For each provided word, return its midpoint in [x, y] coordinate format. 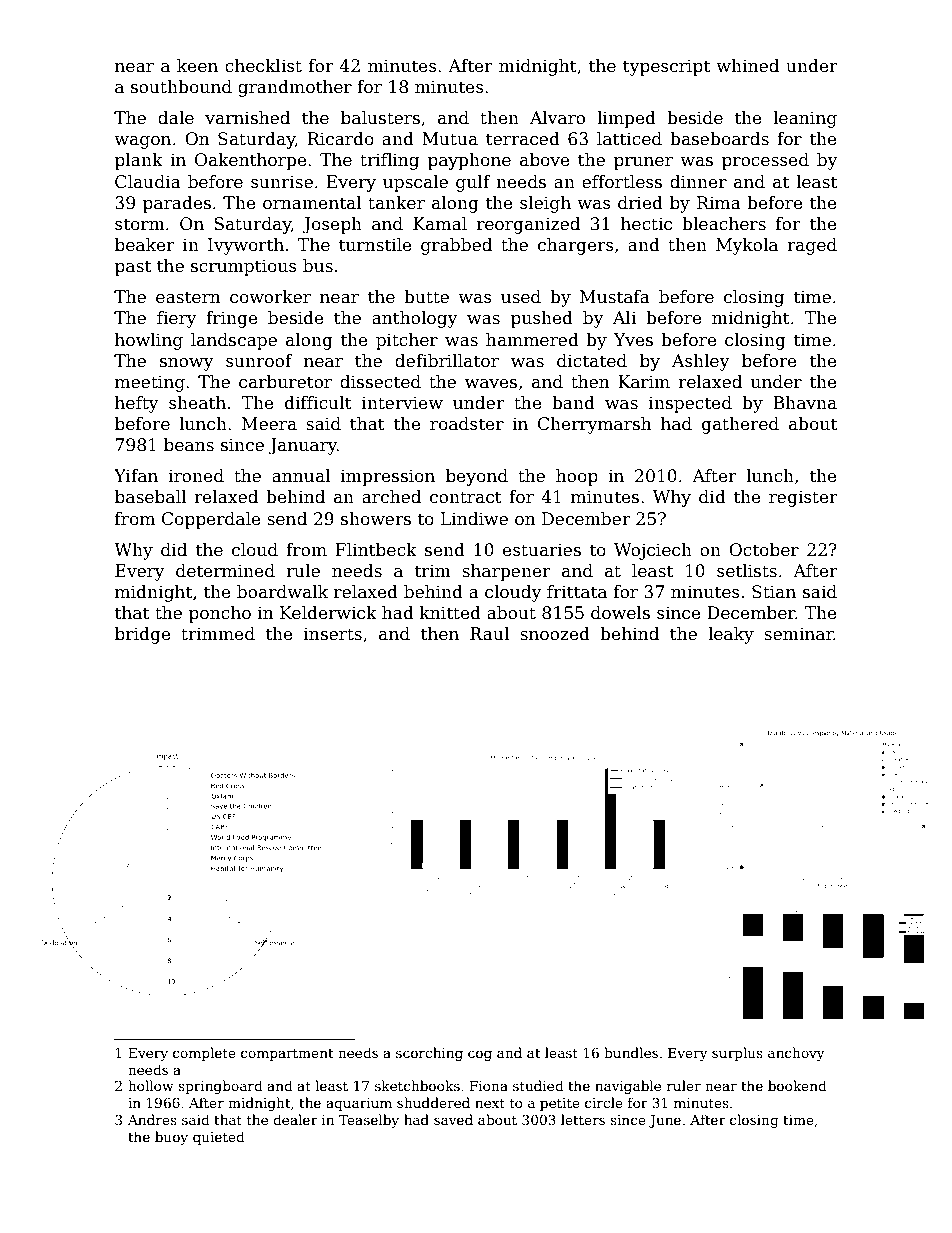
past [133, 268]
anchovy [796, 1054]
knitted [450, 613]
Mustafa [615, 297]
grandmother [295, 88]
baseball [150, 497]
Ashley [701, 362]
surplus [737, 1054]
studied [538, 1085]
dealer [295, 1119]
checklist [263, 66]
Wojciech [653, 551]
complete [204, 1054]
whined [747, 66]
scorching [429, 1054]
